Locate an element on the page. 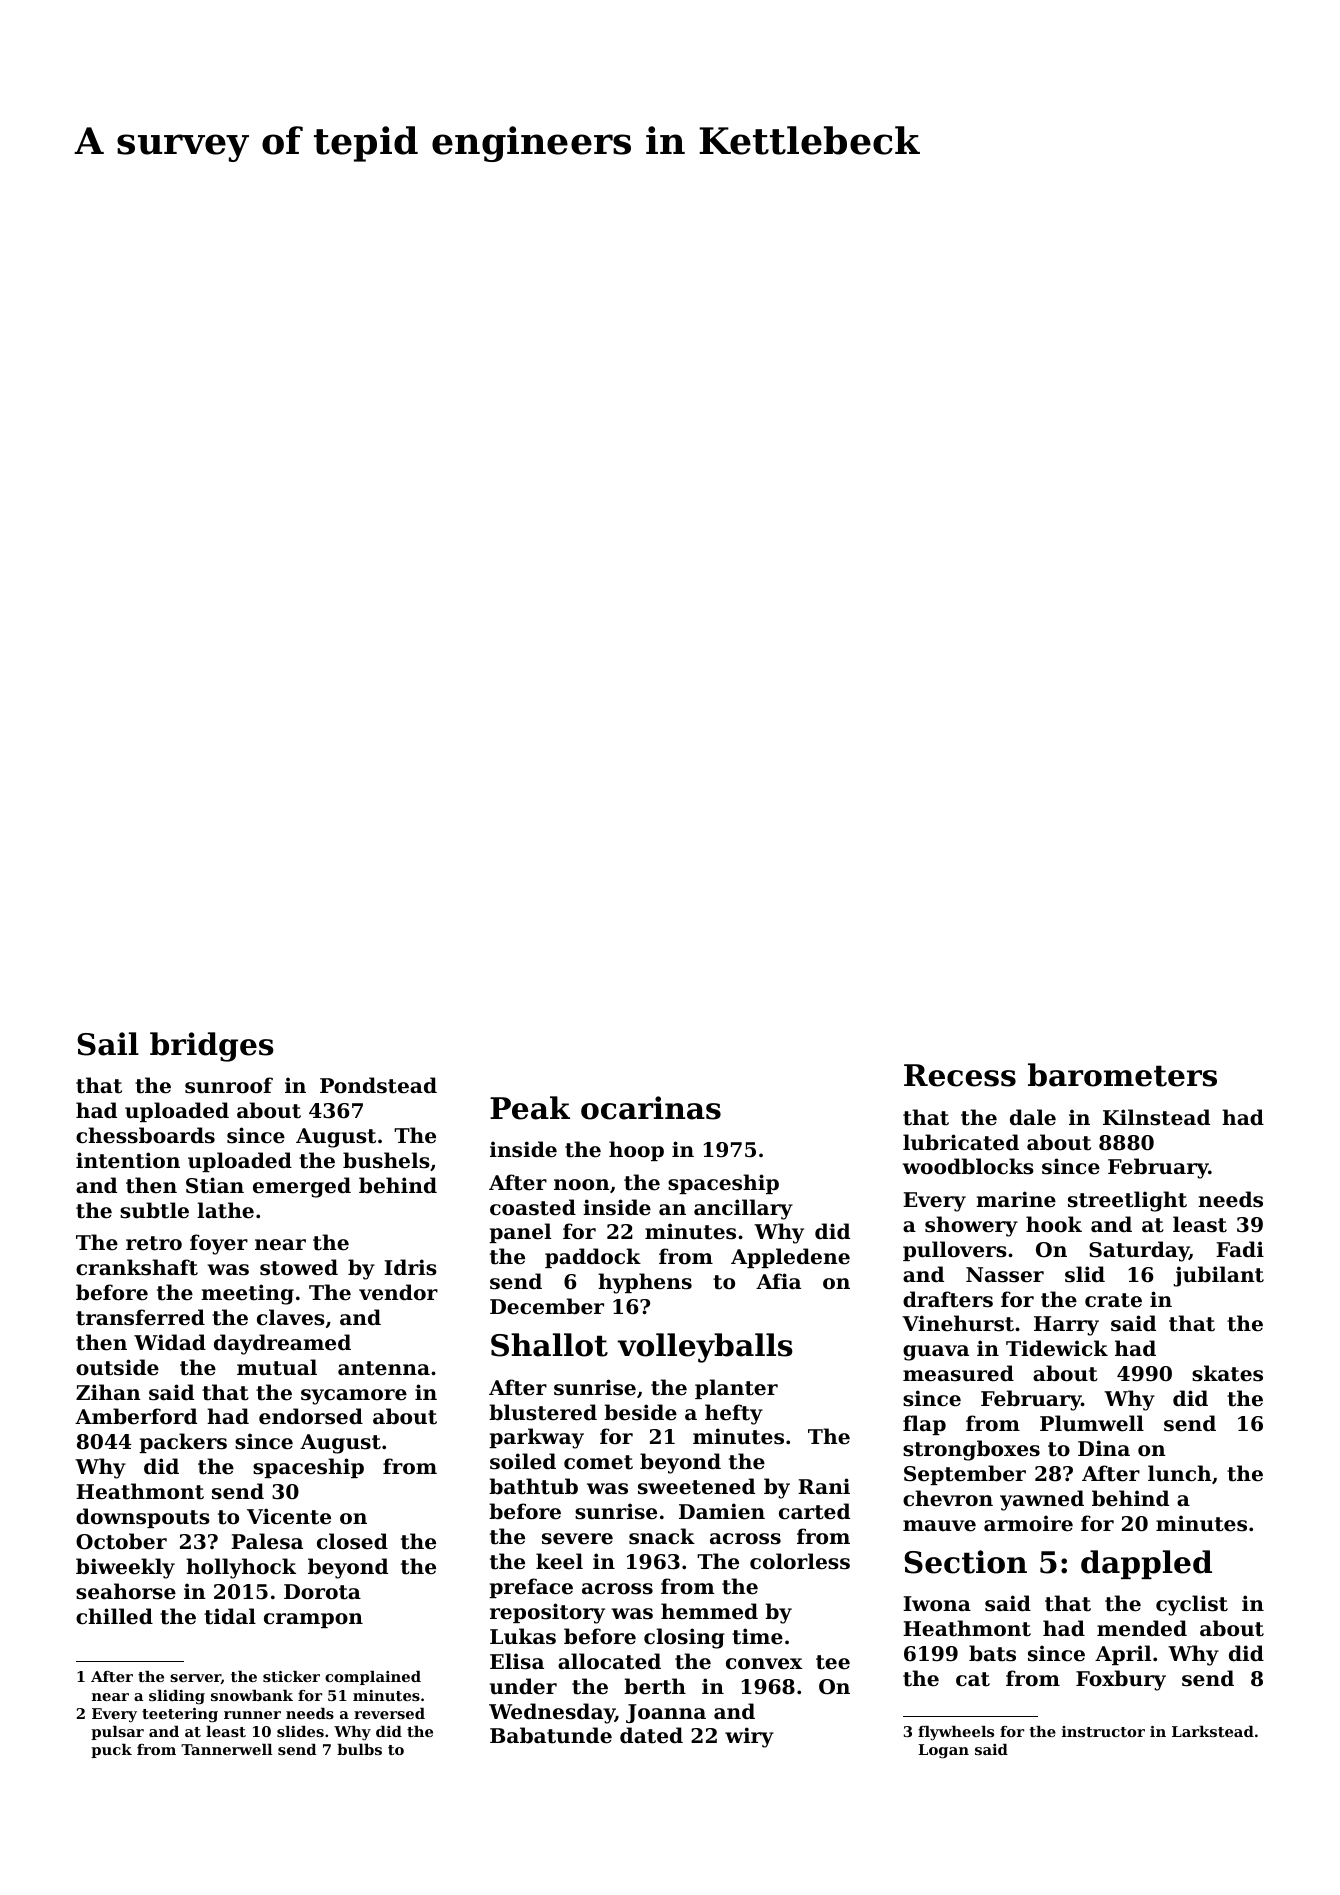 Image resolution: width=1340 pixels, height=1895 pixels. barometers is located at coordinates (1122, 1075).
